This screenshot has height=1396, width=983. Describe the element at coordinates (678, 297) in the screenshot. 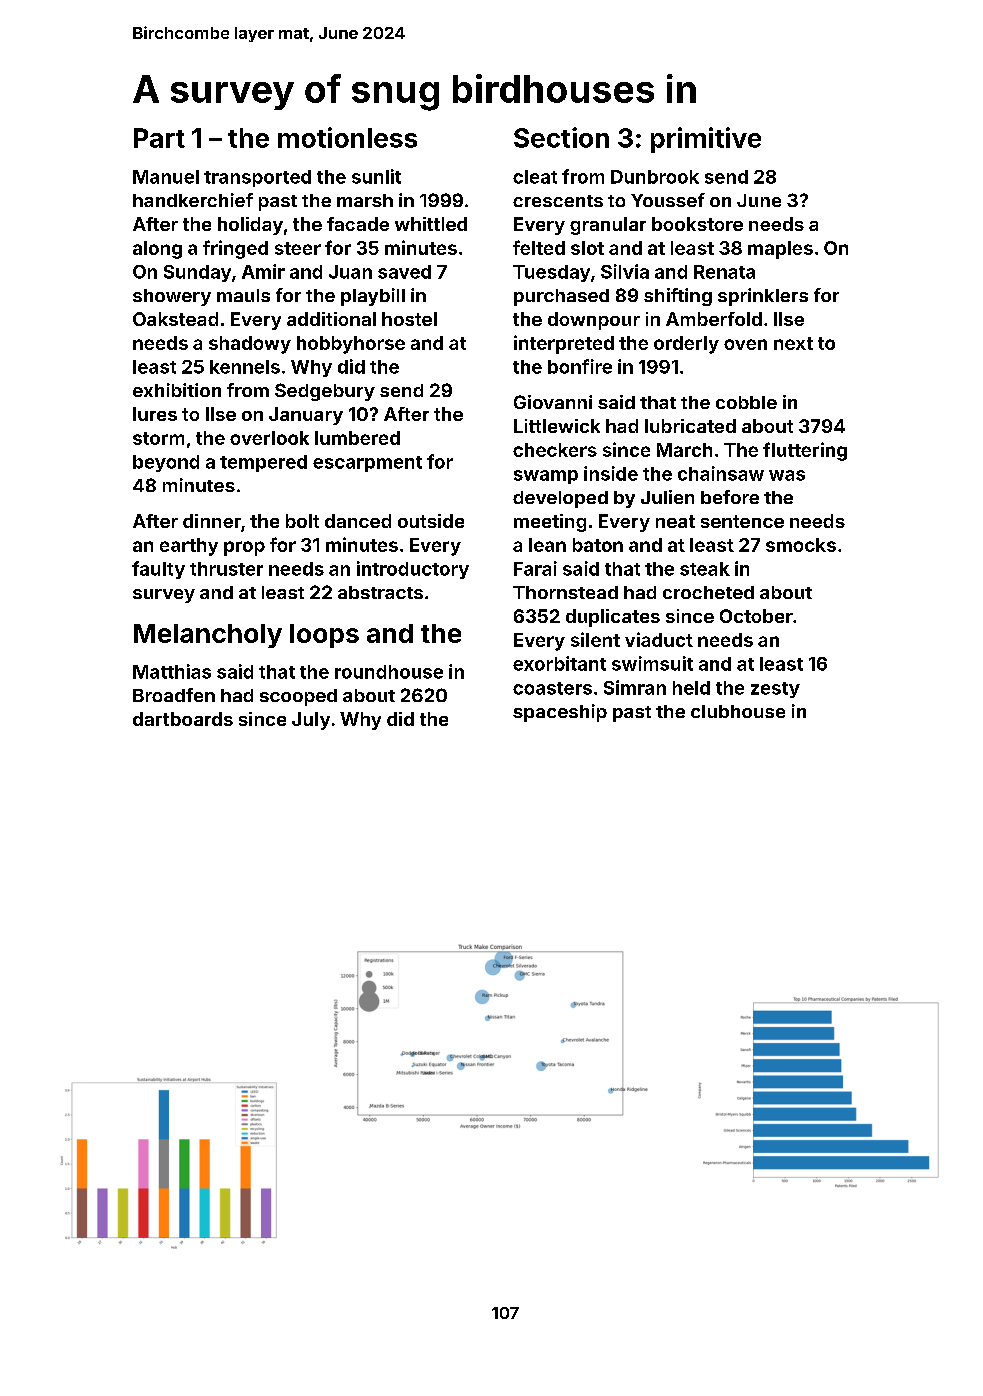

I see `shifting` at that location.
